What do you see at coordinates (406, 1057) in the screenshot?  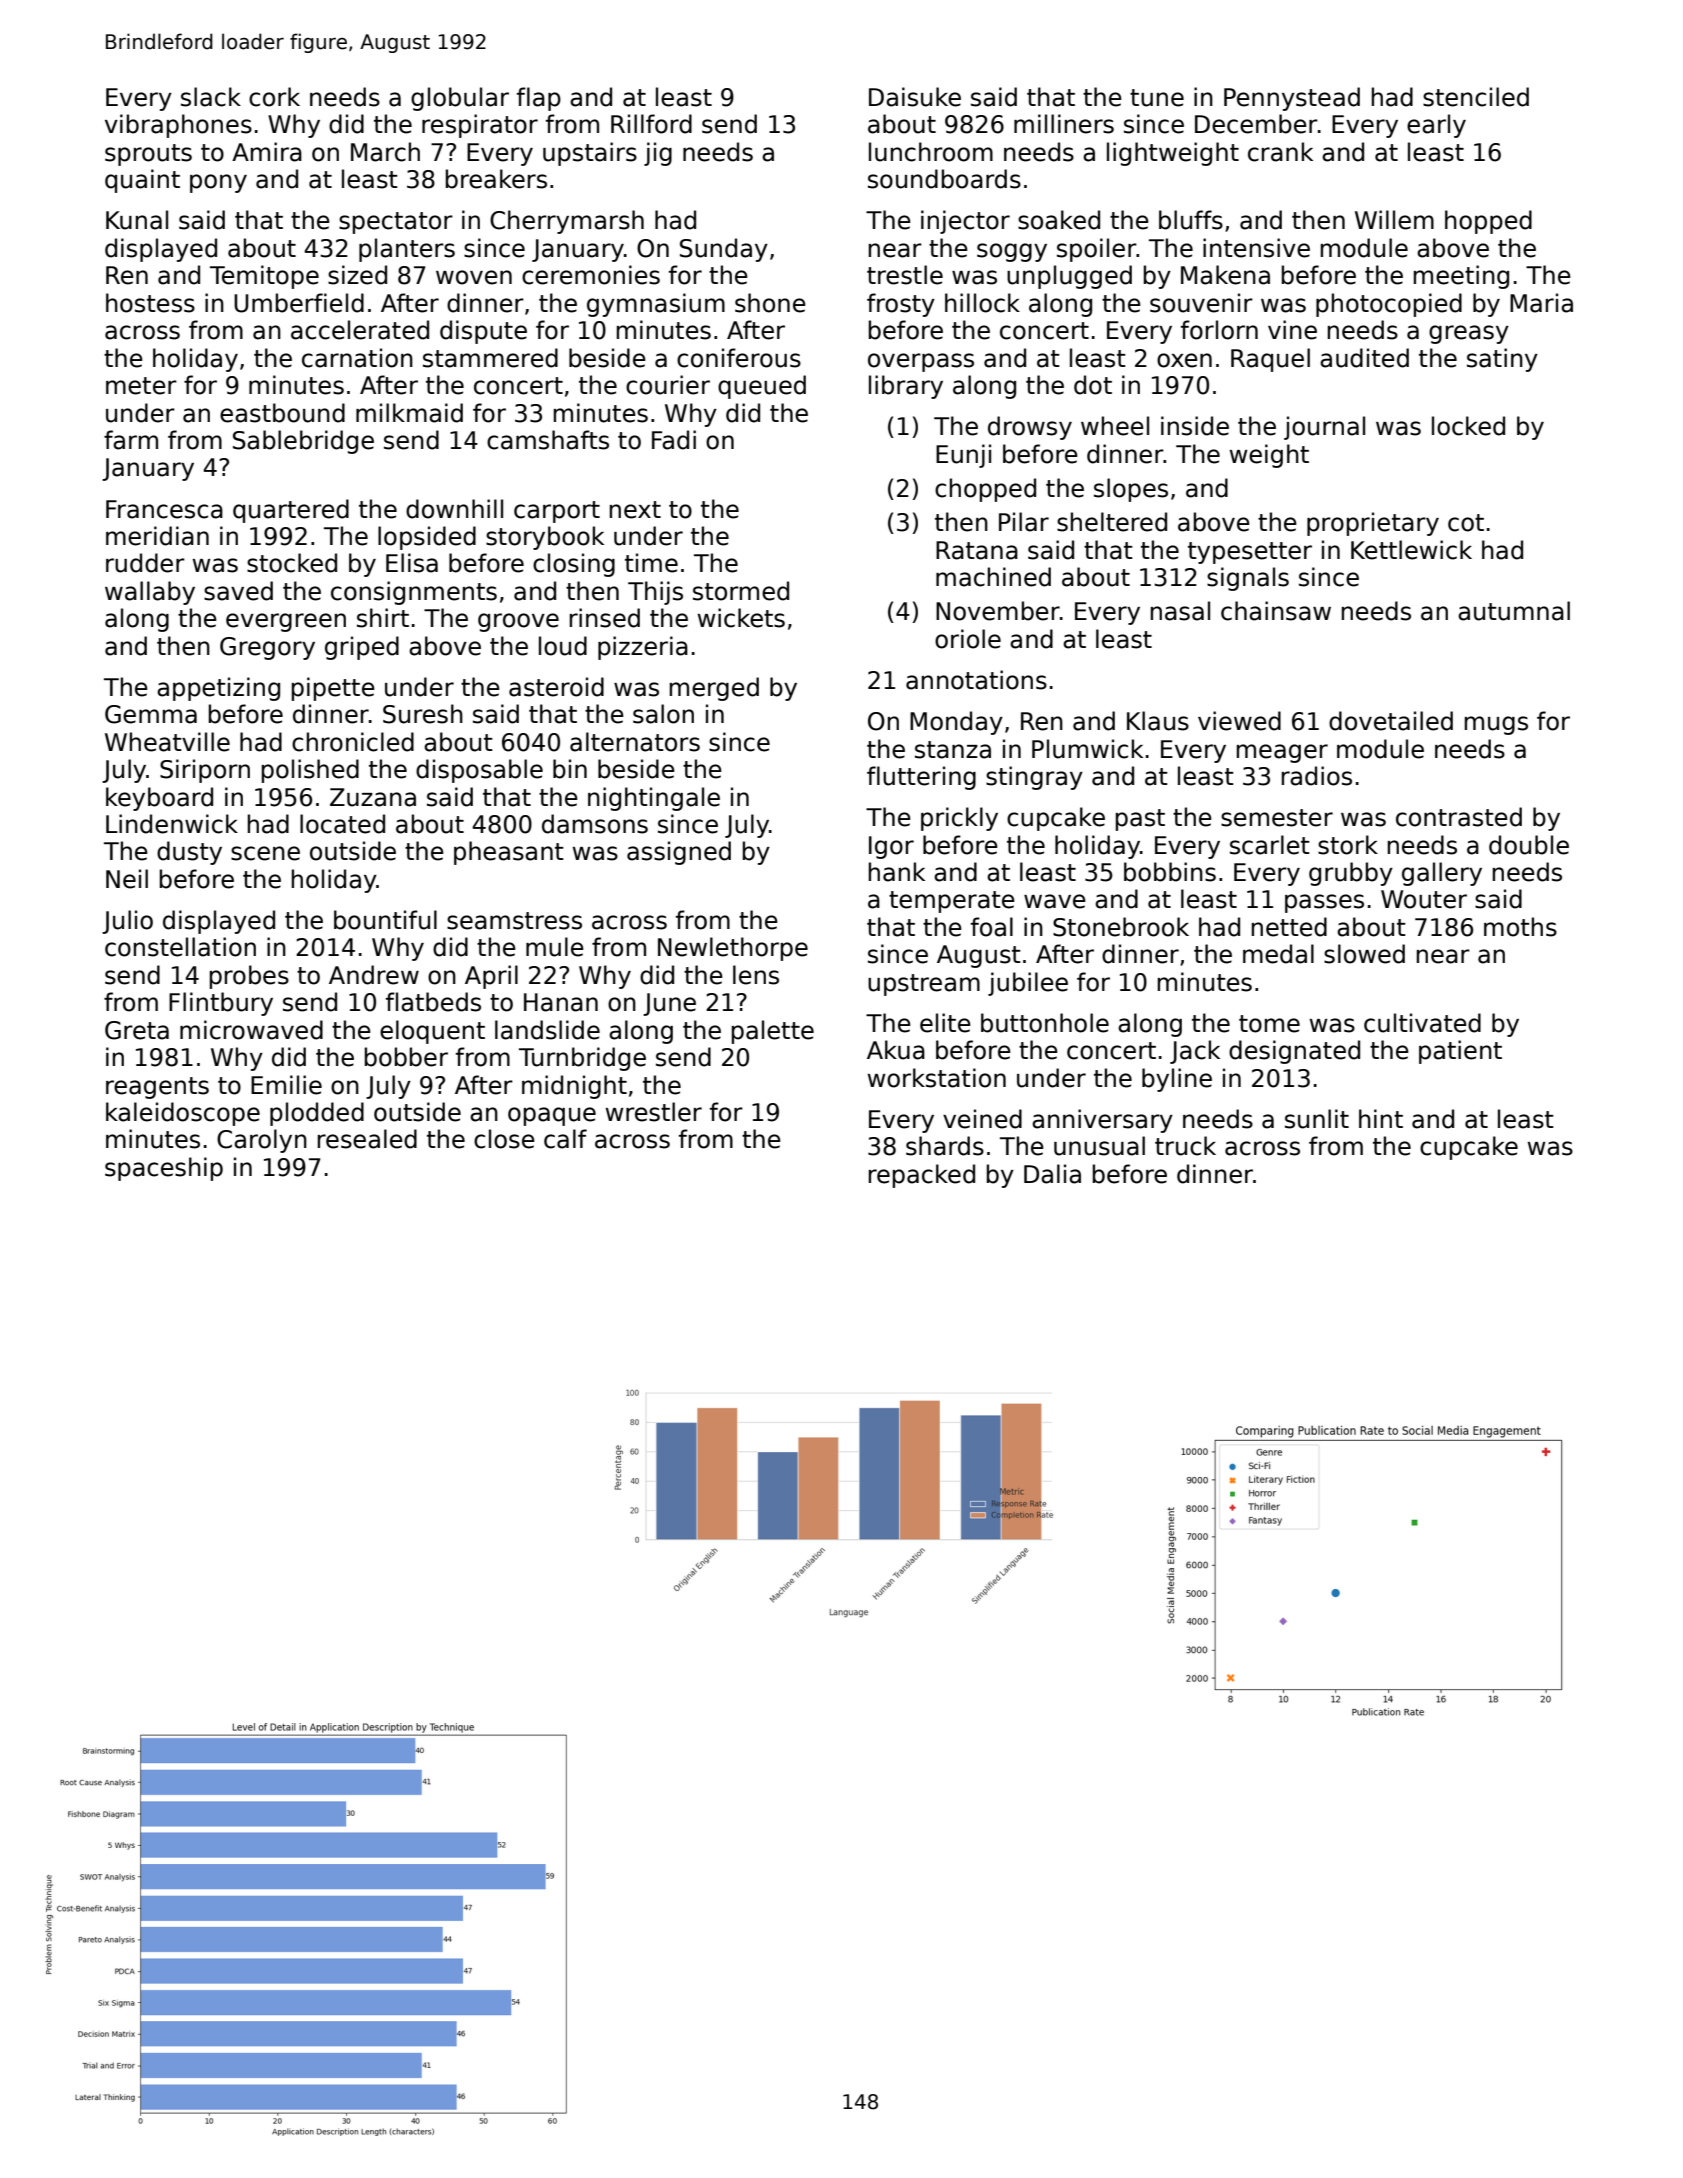 I see `bobber` at bounding box center [406, 1057].
